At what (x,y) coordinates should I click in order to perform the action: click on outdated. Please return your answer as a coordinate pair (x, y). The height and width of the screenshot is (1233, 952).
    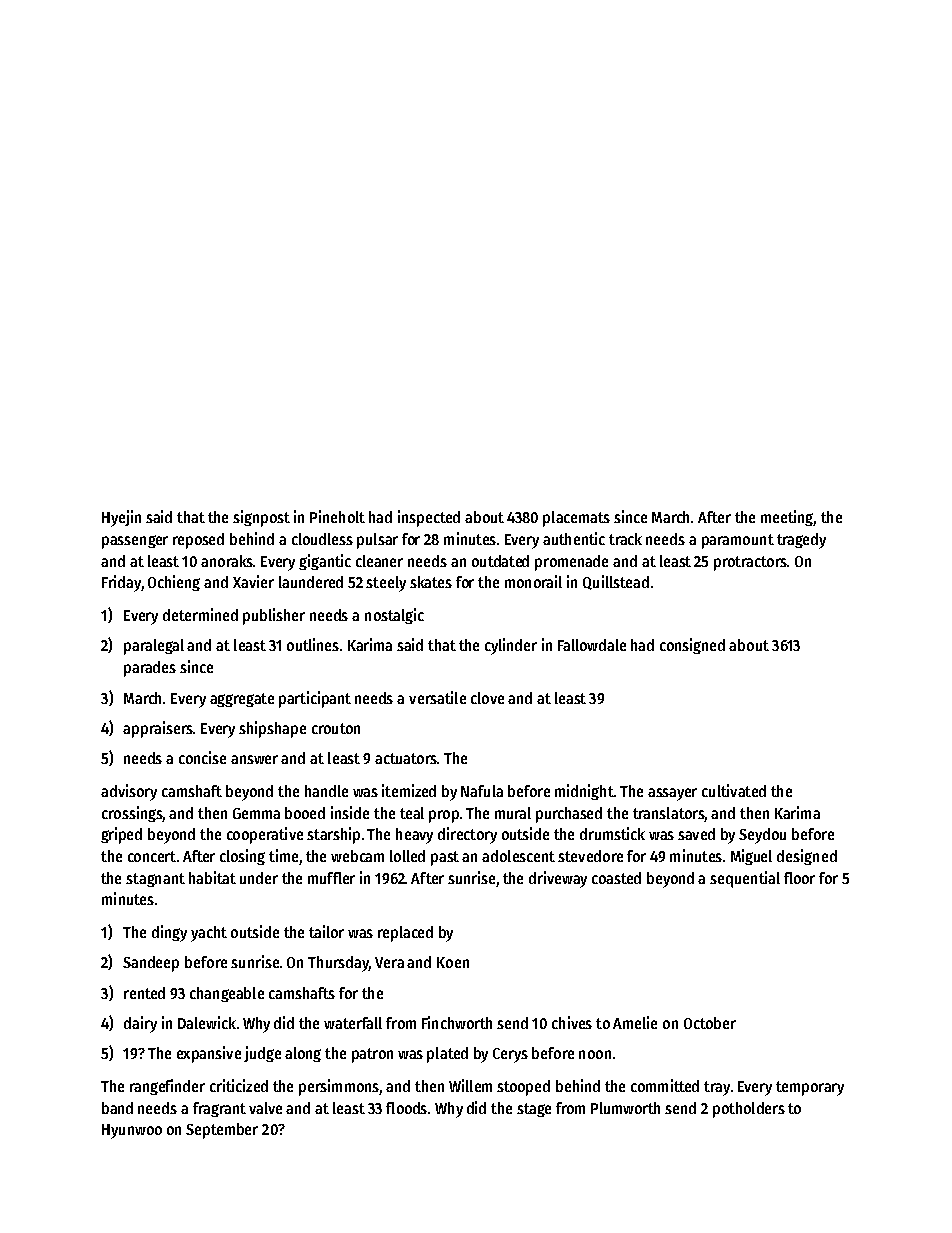
    Looking at the image, I should click on (500, 561).
